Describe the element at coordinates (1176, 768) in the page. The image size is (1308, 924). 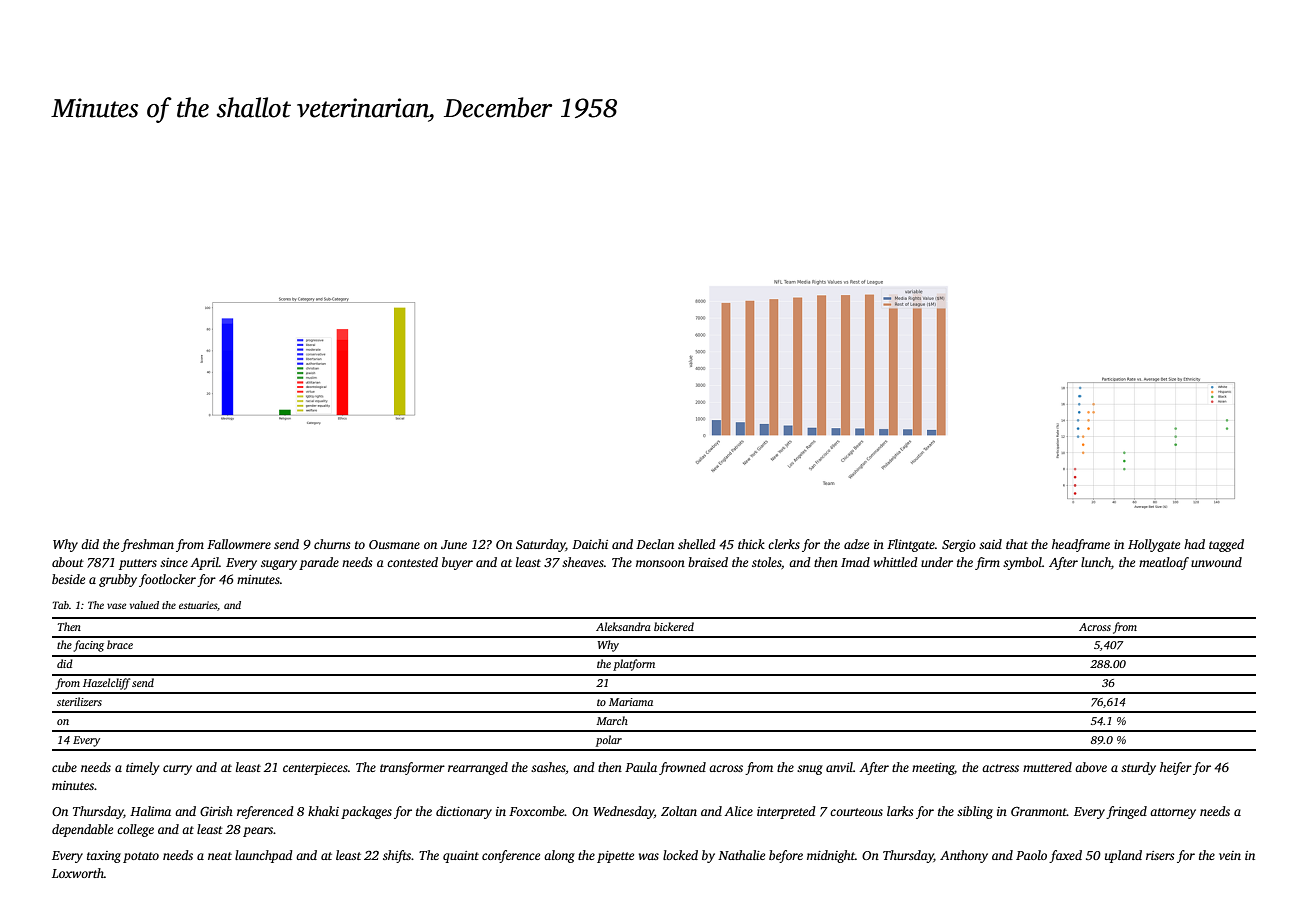
I see `heifer` at that location.
